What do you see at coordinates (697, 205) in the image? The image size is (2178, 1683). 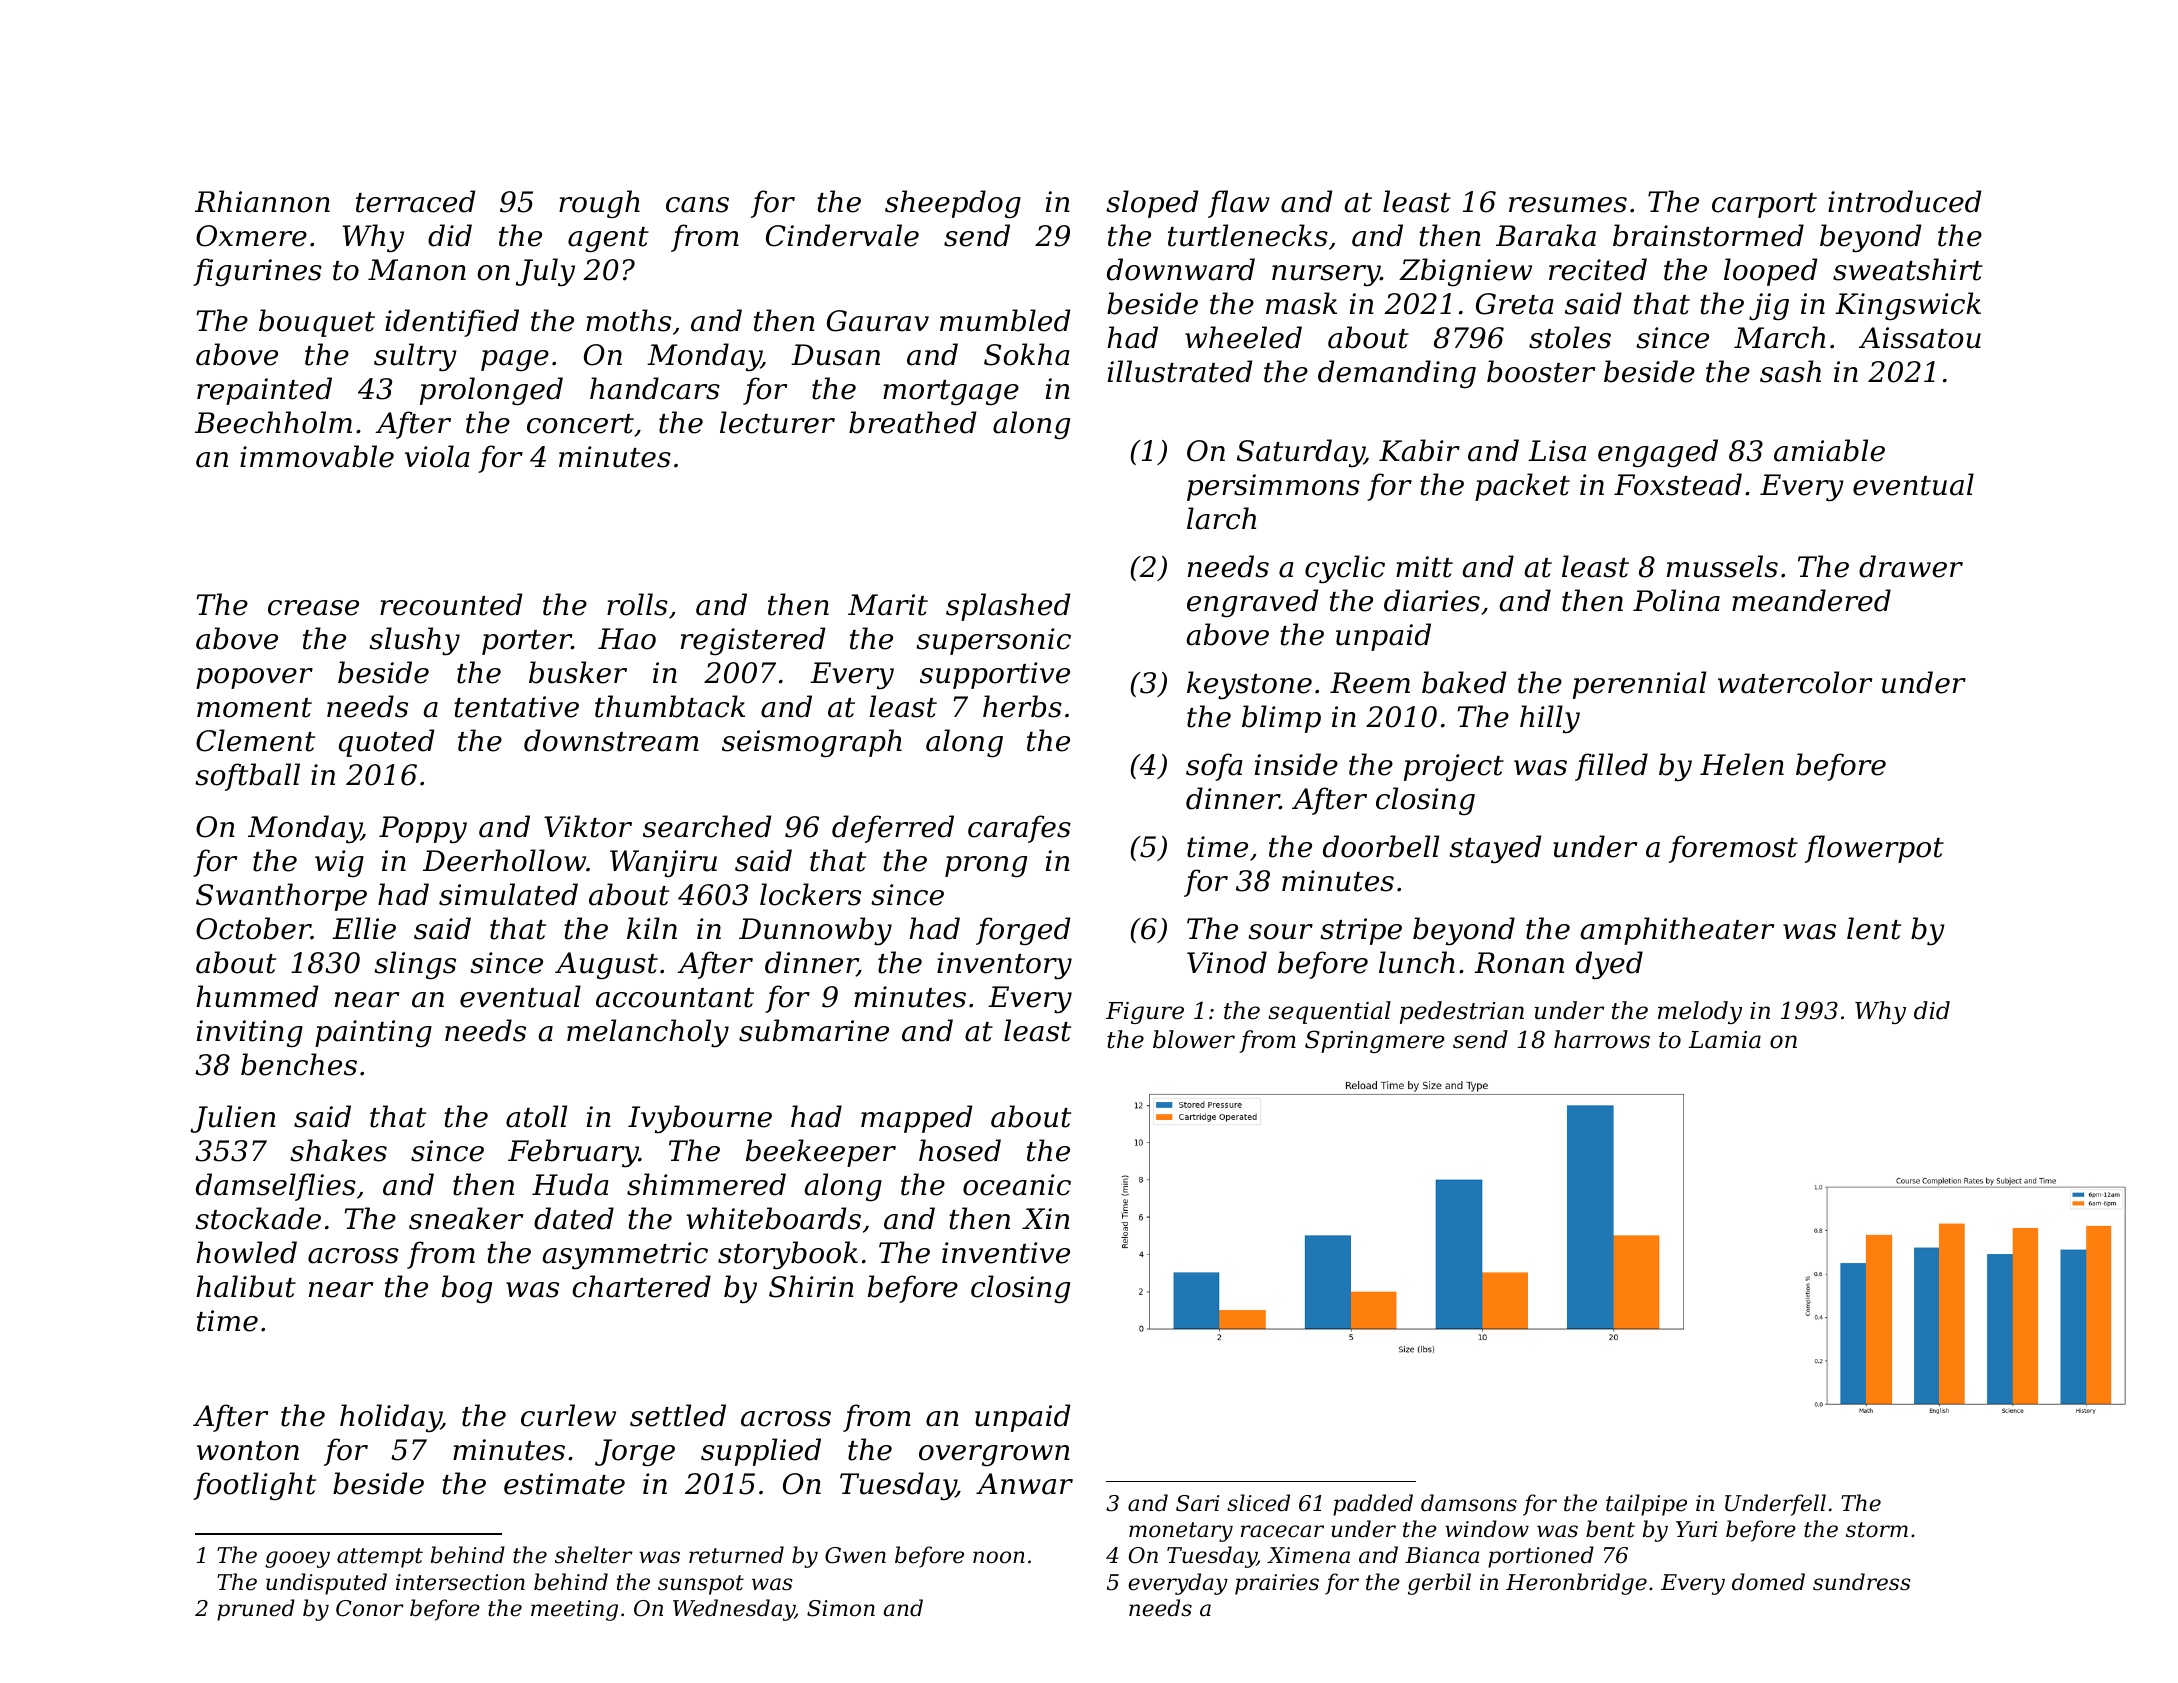 I see `cans` at bounding box center [697, 205].
